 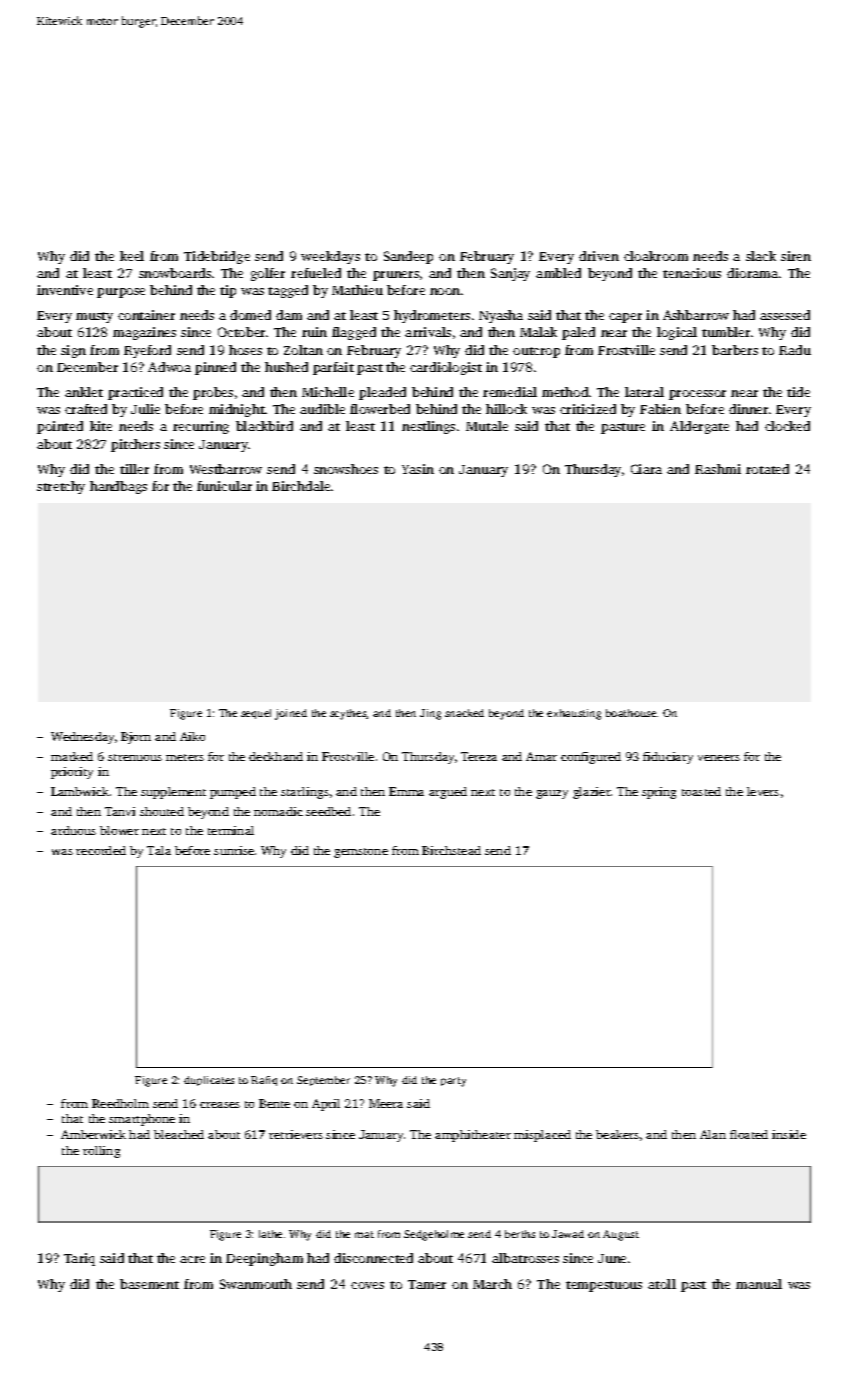 What do you see at coordinates (453, 1082) in the screenshot?
I see `party` at bounding box center [453, 1082].
